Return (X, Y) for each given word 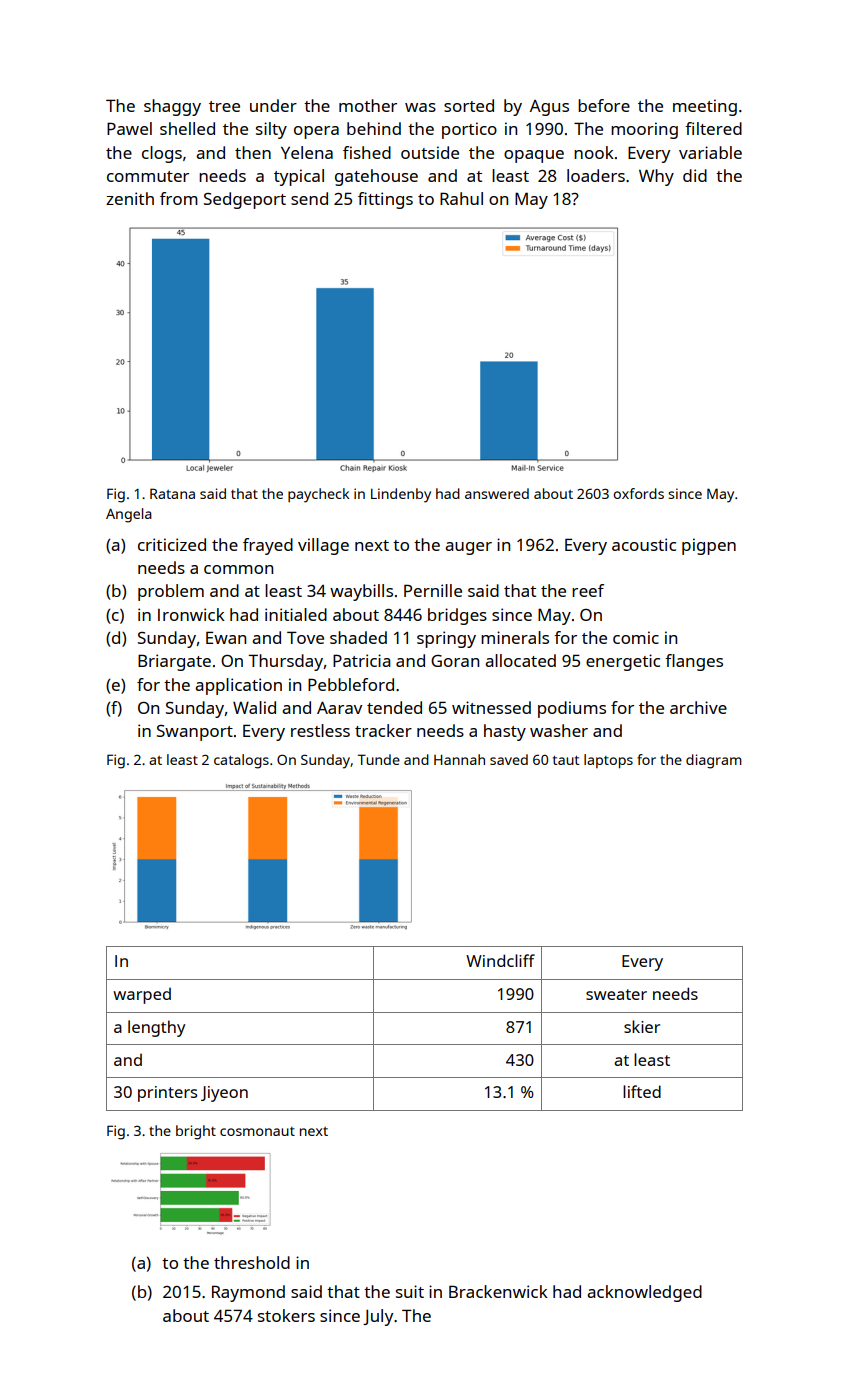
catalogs (241, 761)
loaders (596, 175)
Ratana (172, 493)
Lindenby (401, 495)
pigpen (709, 546)
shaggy (172, 107)
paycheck (318, 495)
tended (394, 707)
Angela (129, 515)
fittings (385, 200)
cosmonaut (257, 1131)
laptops (608, 761)
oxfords (638, 493)
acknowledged (644, 1293)
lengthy (157, 1028)
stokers (286, 1315)
